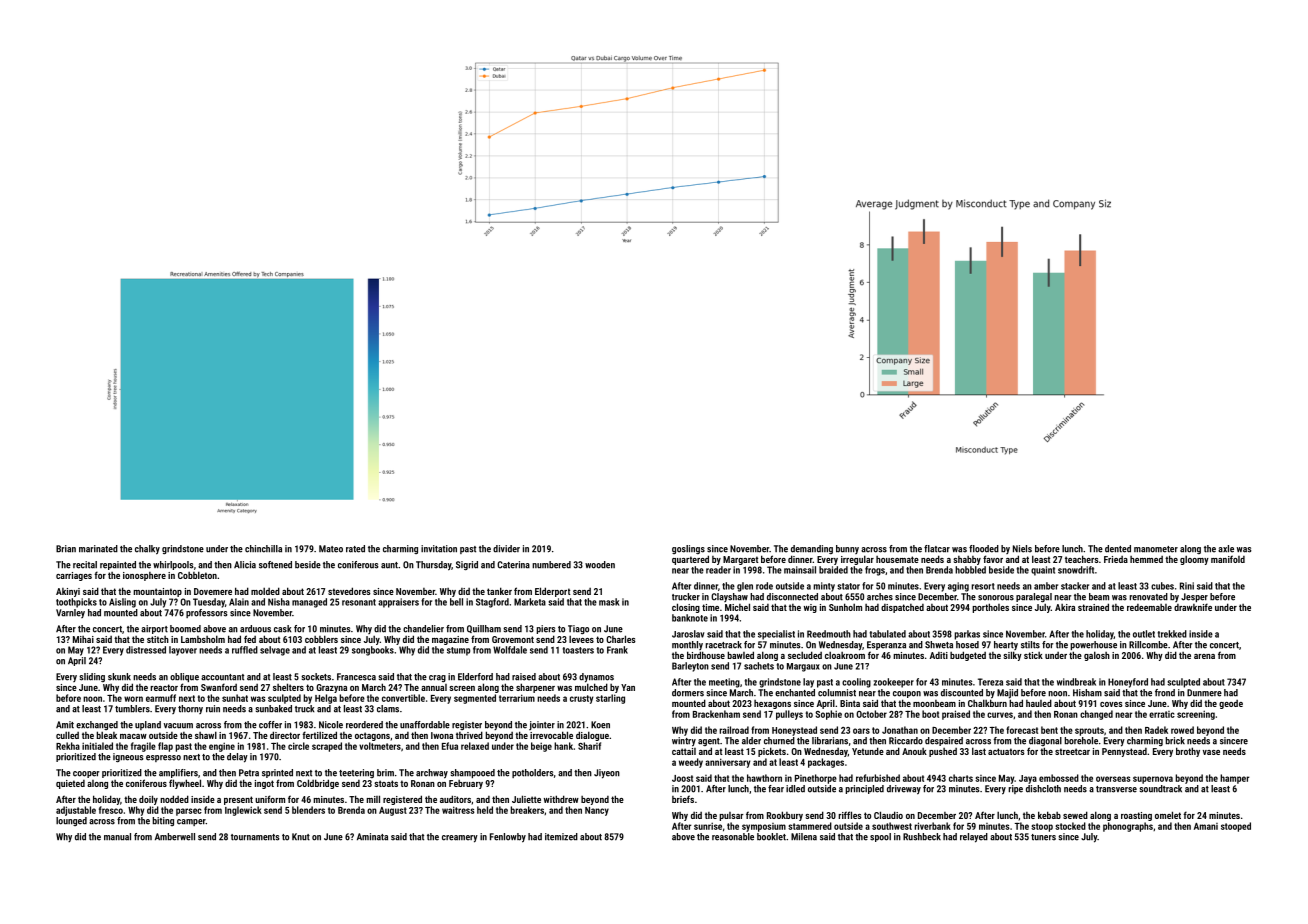 The image size is (1308, 924). Describe the element at coordinates (71, 821) in the page. I see `lounged` at that location.
